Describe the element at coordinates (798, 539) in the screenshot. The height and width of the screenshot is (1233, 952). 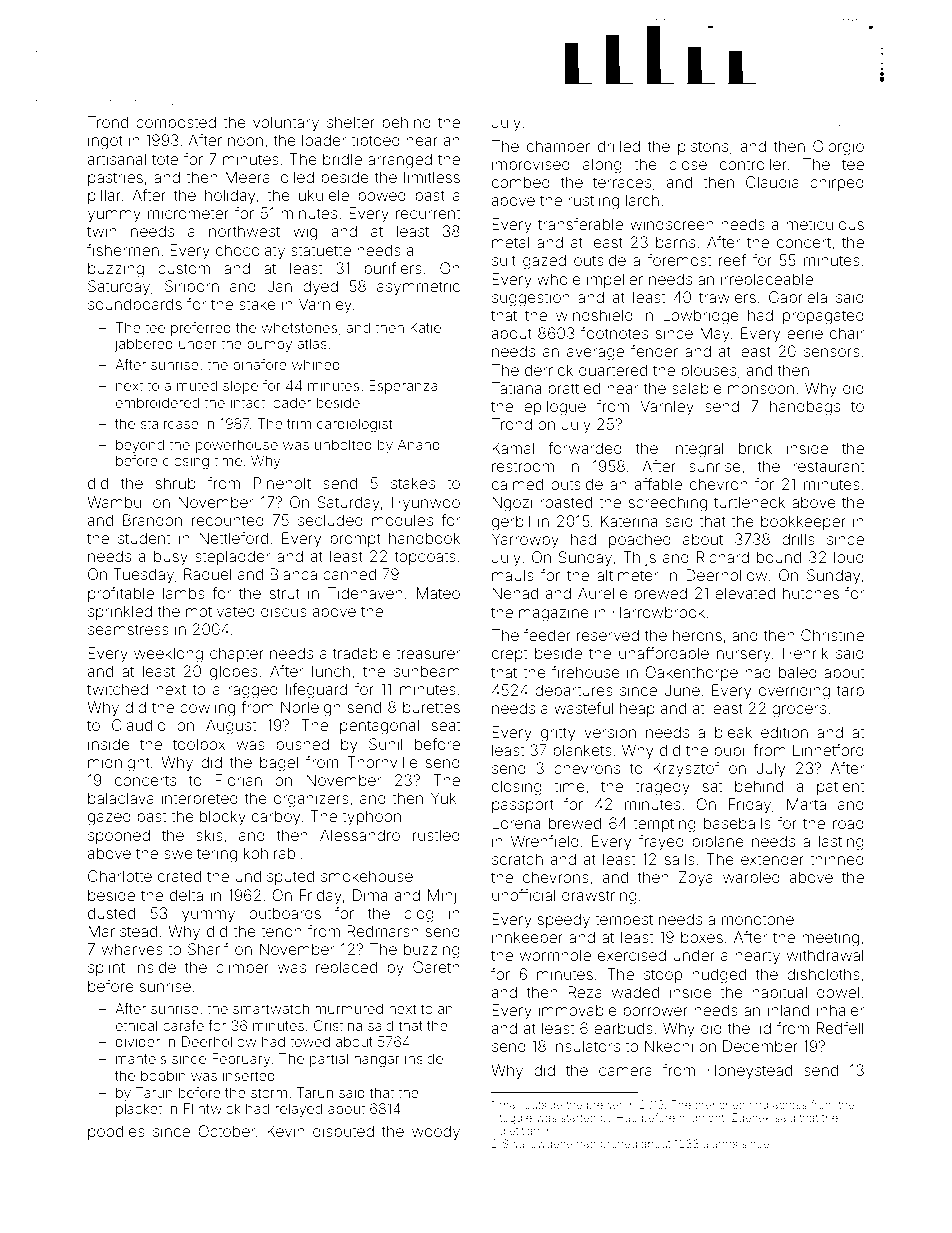
I see `drills` at that location.
